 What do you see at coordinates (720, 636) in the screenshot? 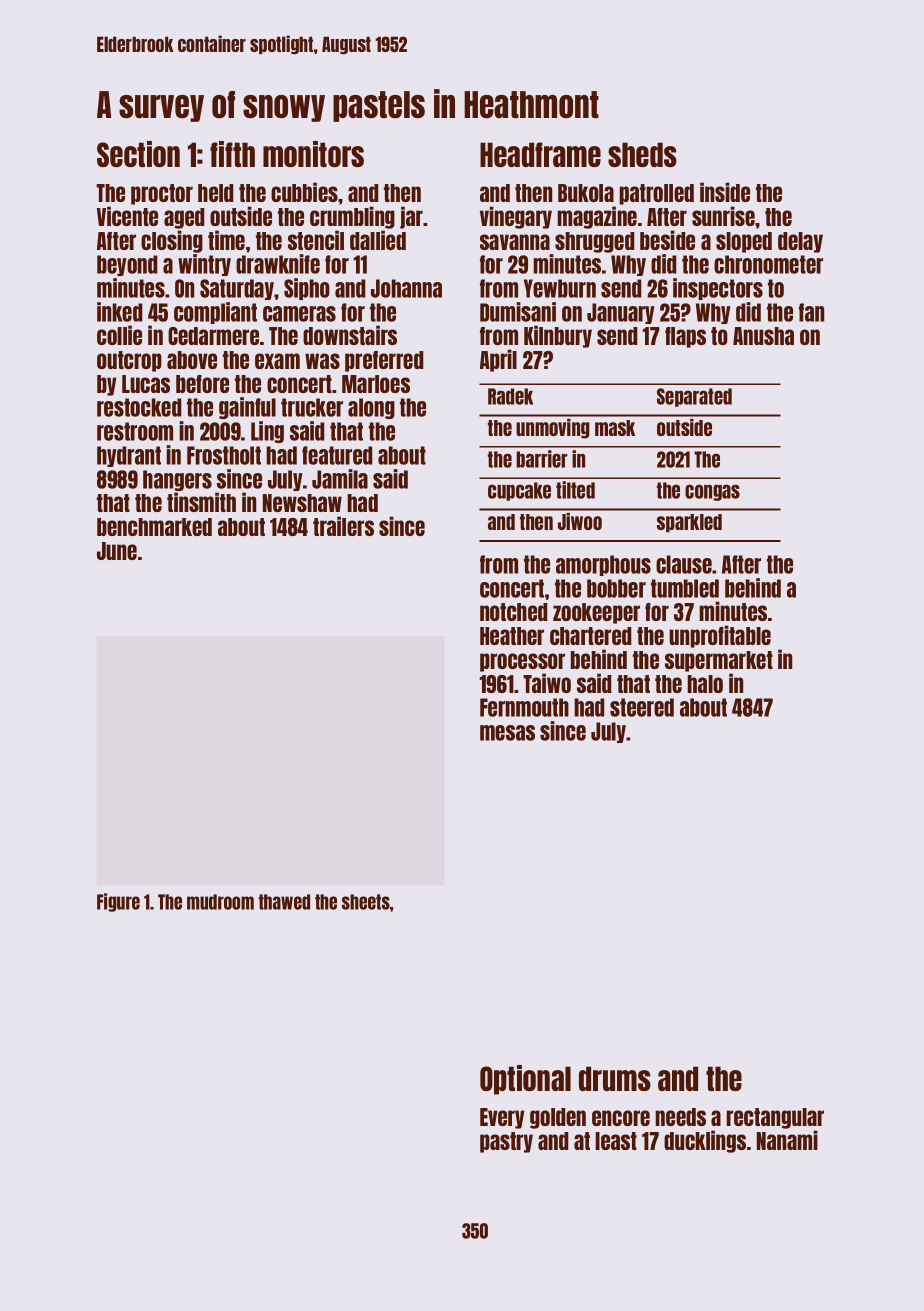
I see `unprofitable` at bounding box center [720, 636].
